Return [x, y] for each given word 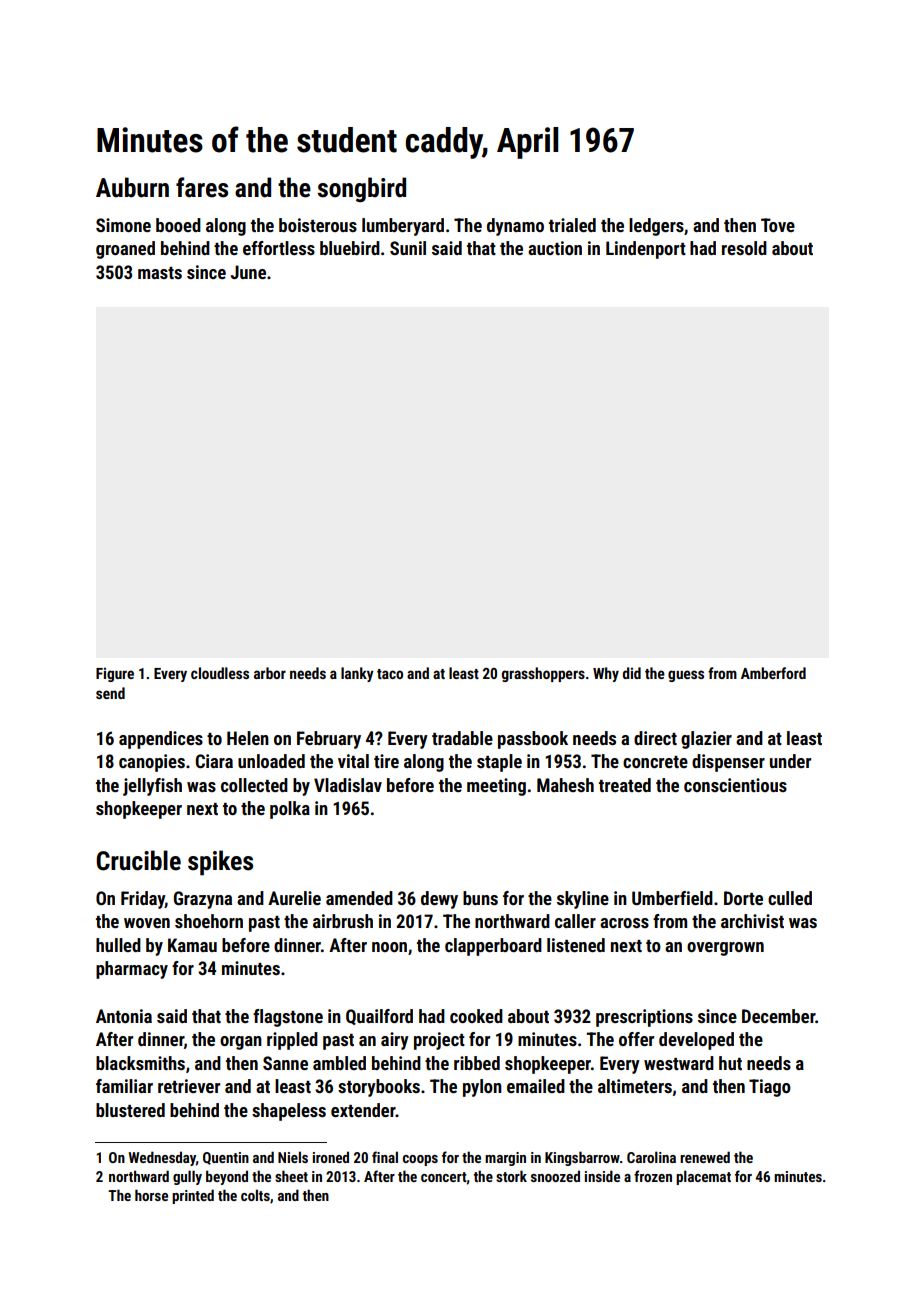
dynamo [515, 227]
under [790, 761]
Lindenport [646, 250]
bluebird [350, 248]
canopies [152, 763]
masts [160, 273]
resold [744, 248]
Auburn [132, 187]
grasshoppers [543, 674]
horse [151, 1195]
